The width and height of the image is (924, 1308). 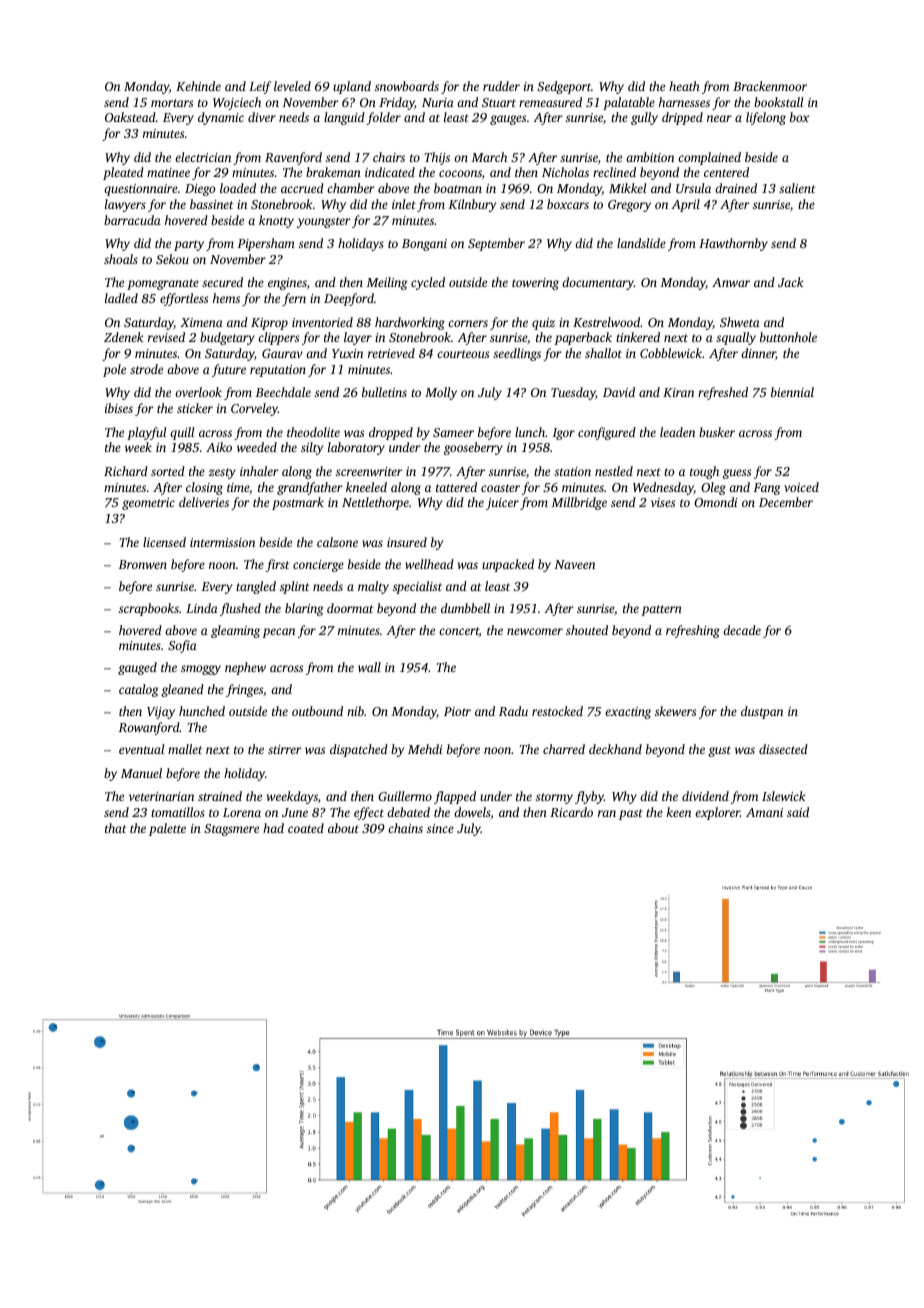 What do you see at coordinates (733, 244) in the image?
I see `Hawthornby` at bounding box center [733, 244].
